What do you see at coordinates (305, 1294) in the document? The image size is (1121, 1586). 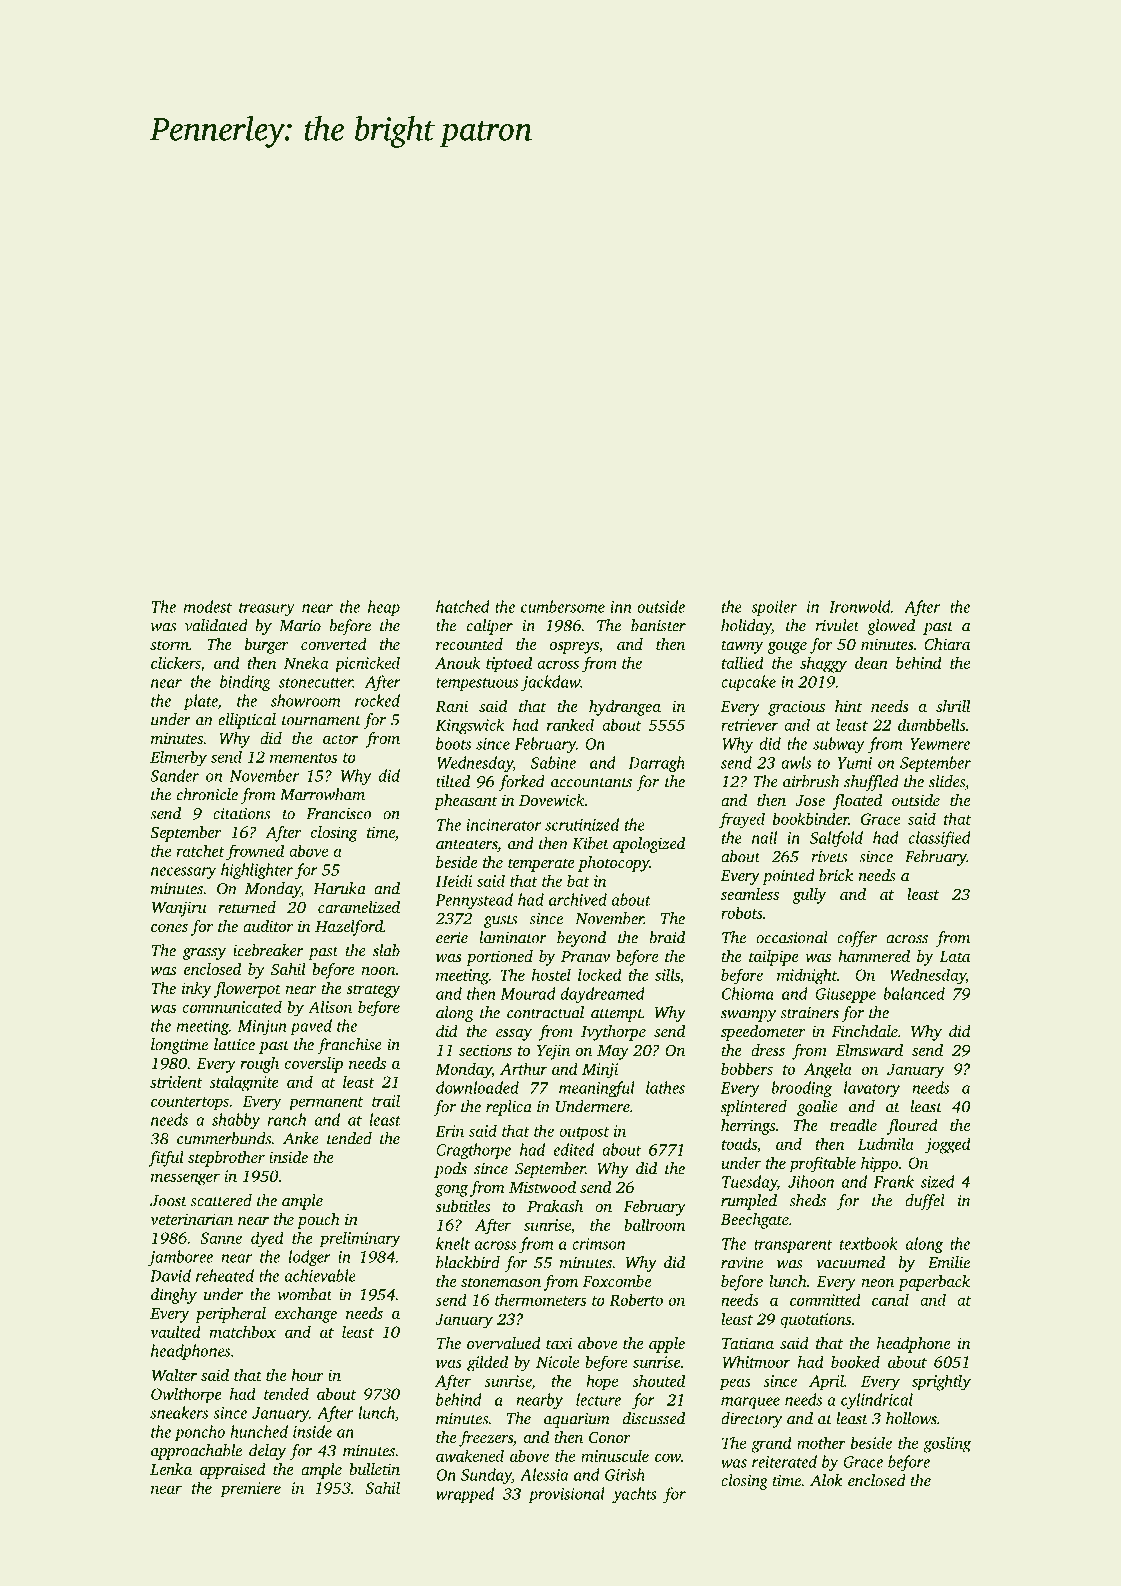 I see `wombat` at bounding box center [305, 1294].
